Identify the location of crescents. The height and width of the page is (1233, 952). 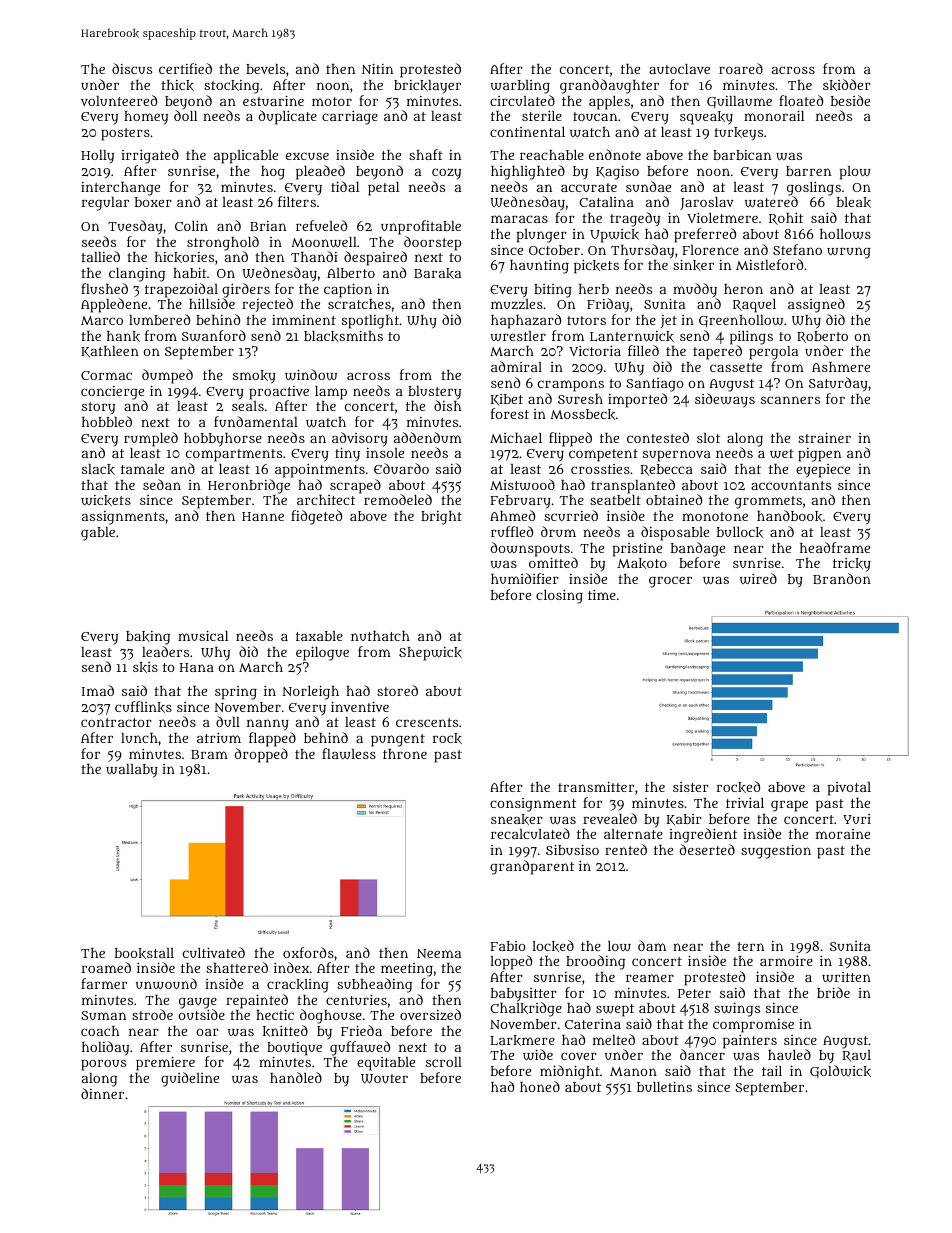
(427, 722).
